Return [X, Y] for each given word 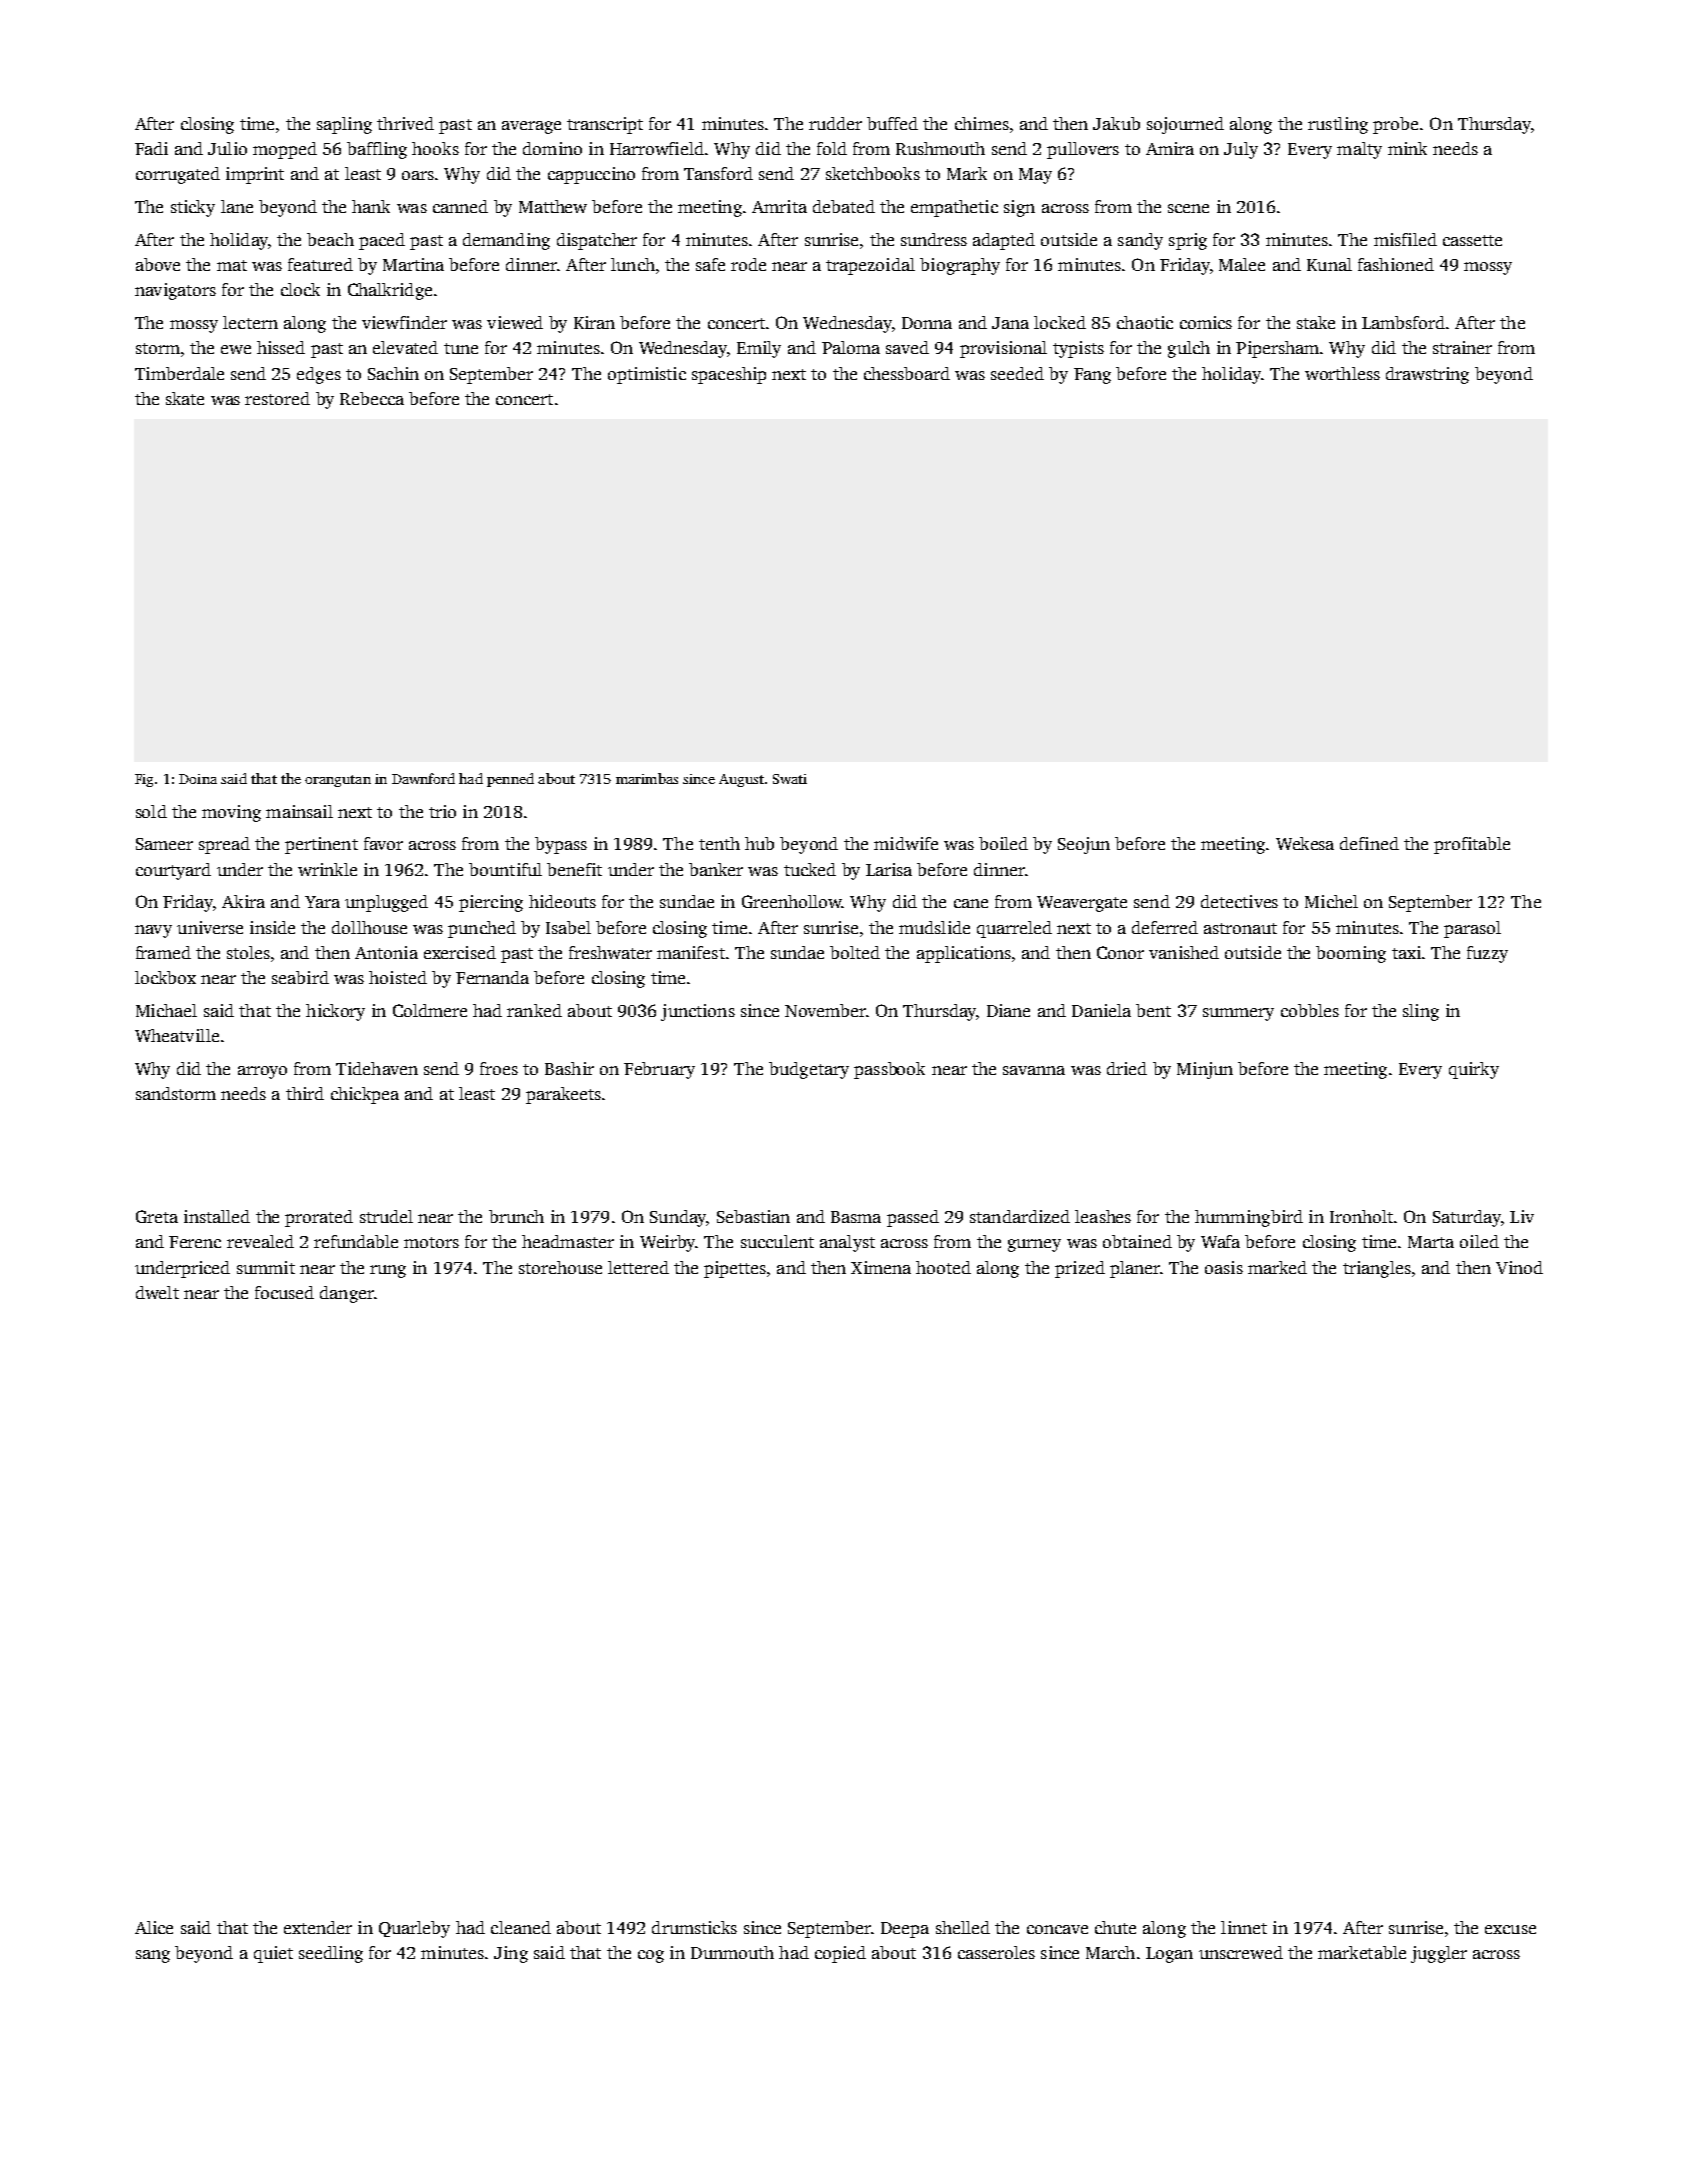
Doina [198, 779]
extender [318, 1927]
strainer [1462, 347]
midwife [906, 843]
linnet [1244, 1927]
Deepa [905, 1930]
